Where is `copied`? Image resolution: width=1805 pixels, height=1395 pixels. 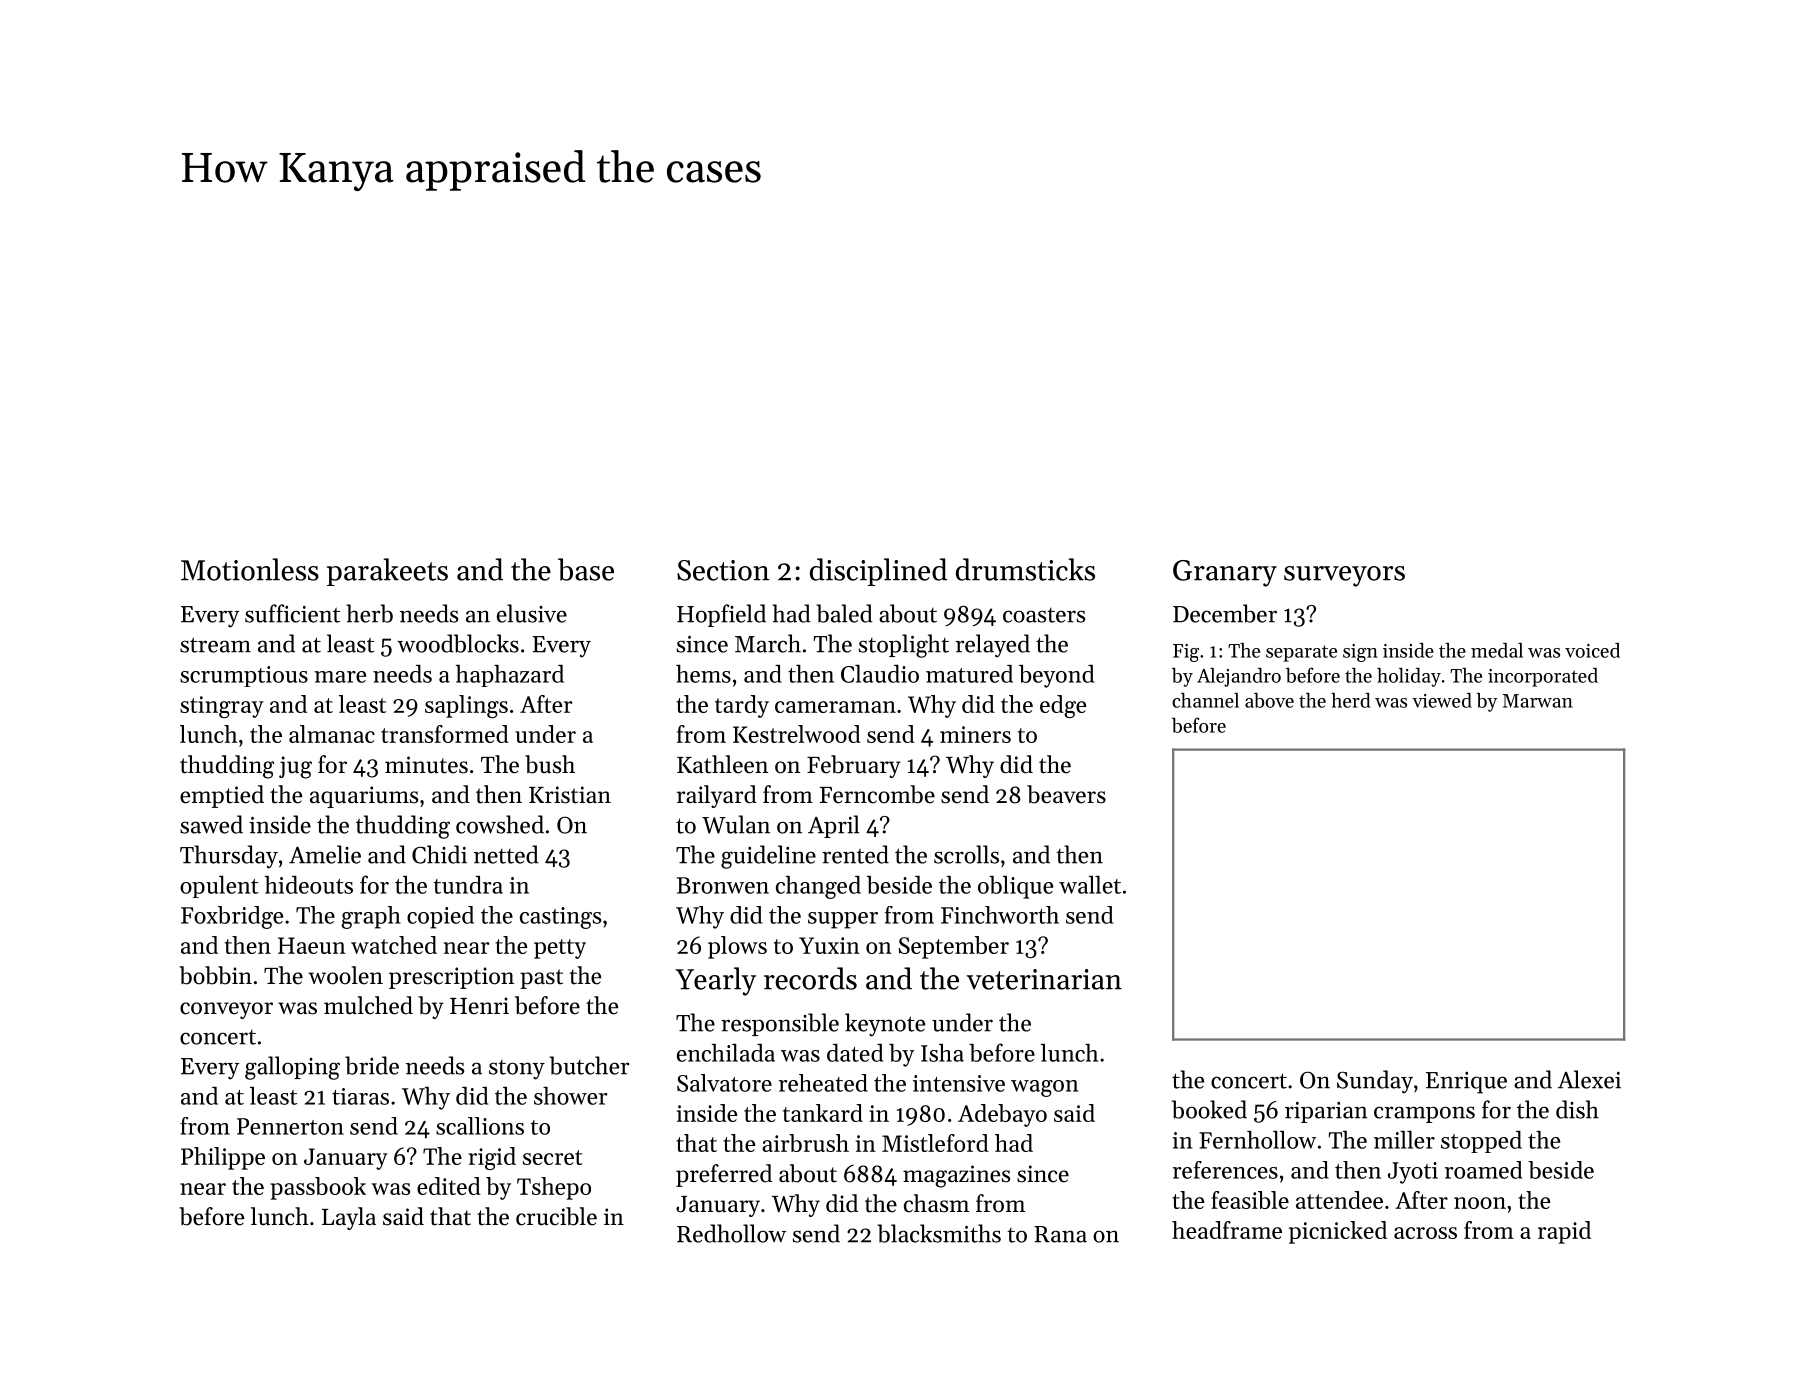 copied is located at coordinates (440, 917).
